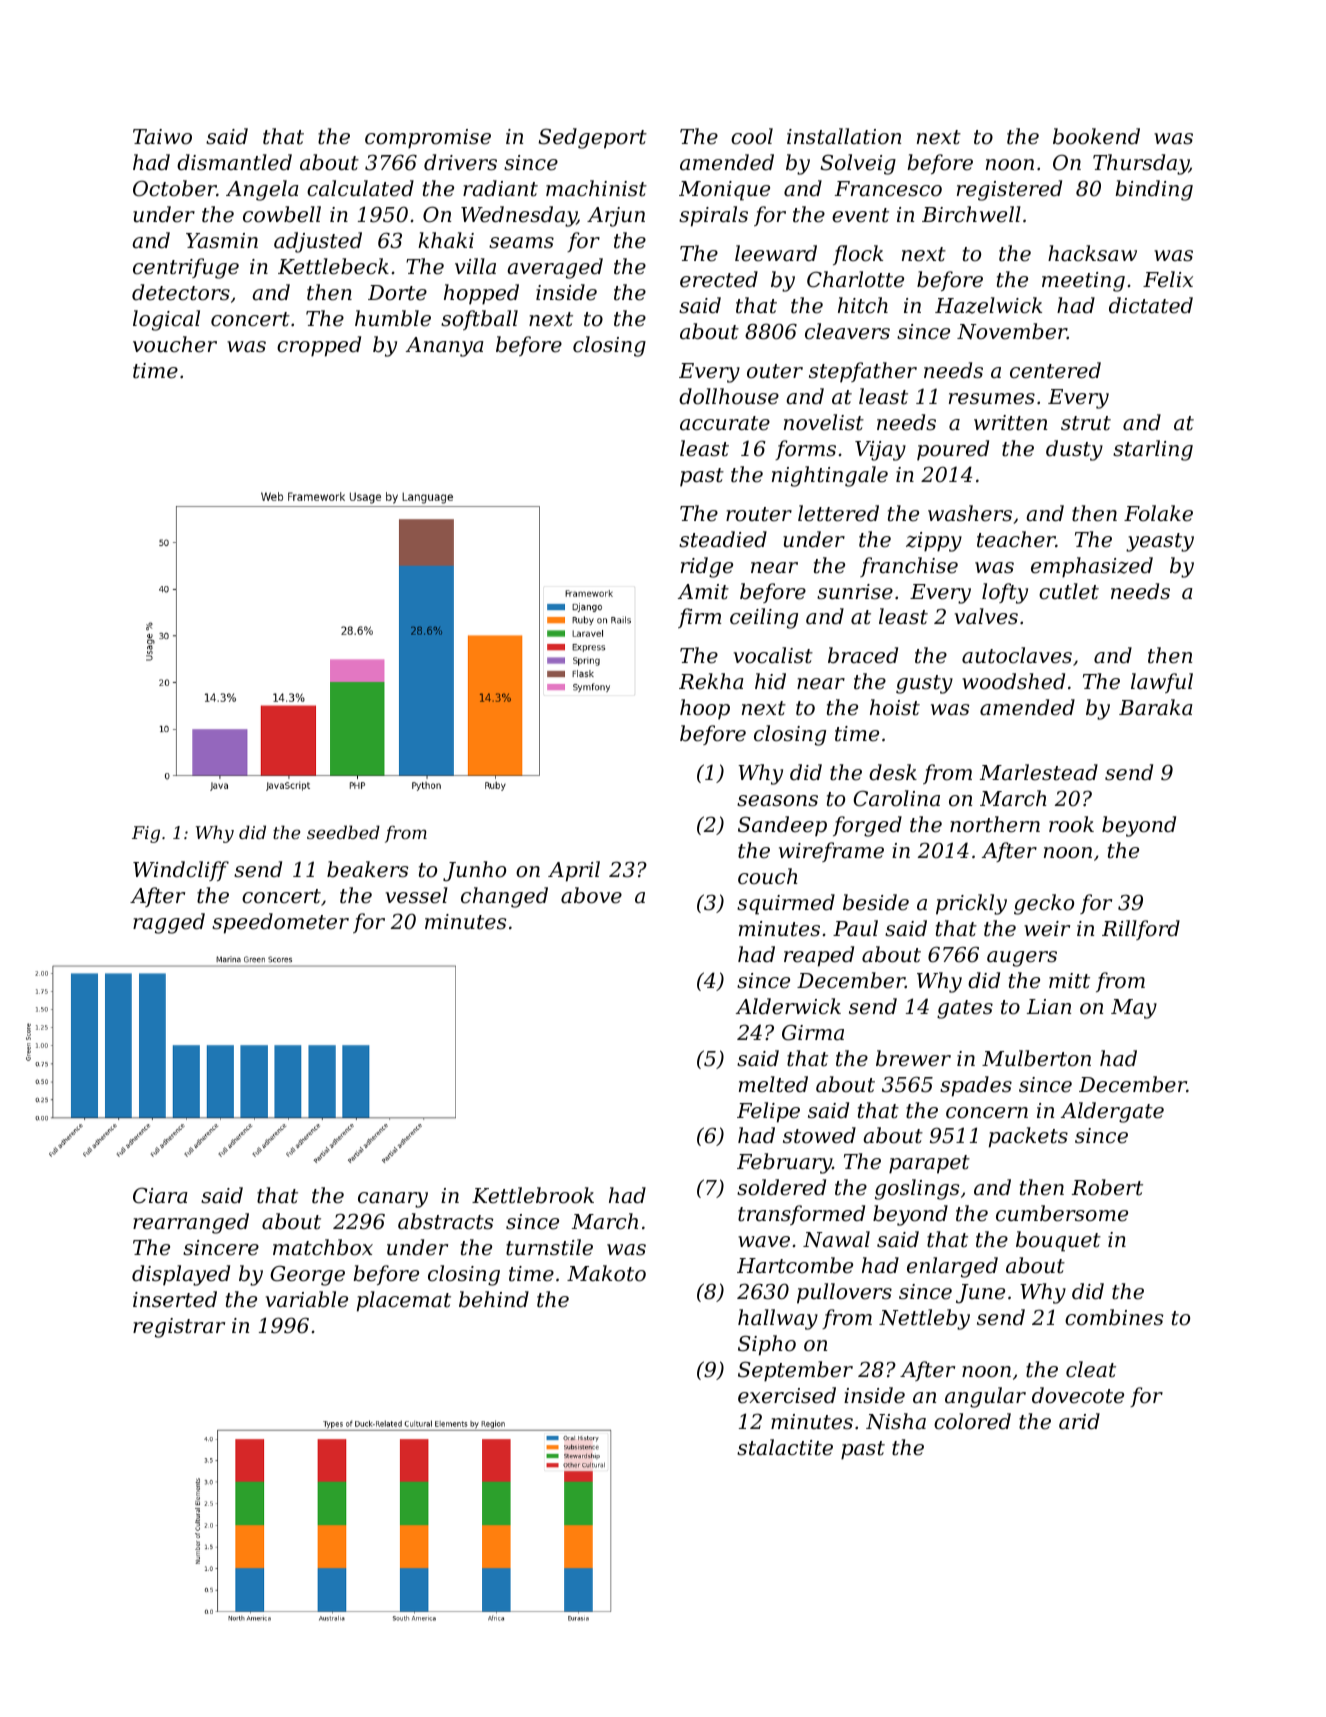 This image has height=1717, width=1326. What do you see at coordinates (555, 268) in the image?
I see `averaged` at bounding box center [555, 268].
